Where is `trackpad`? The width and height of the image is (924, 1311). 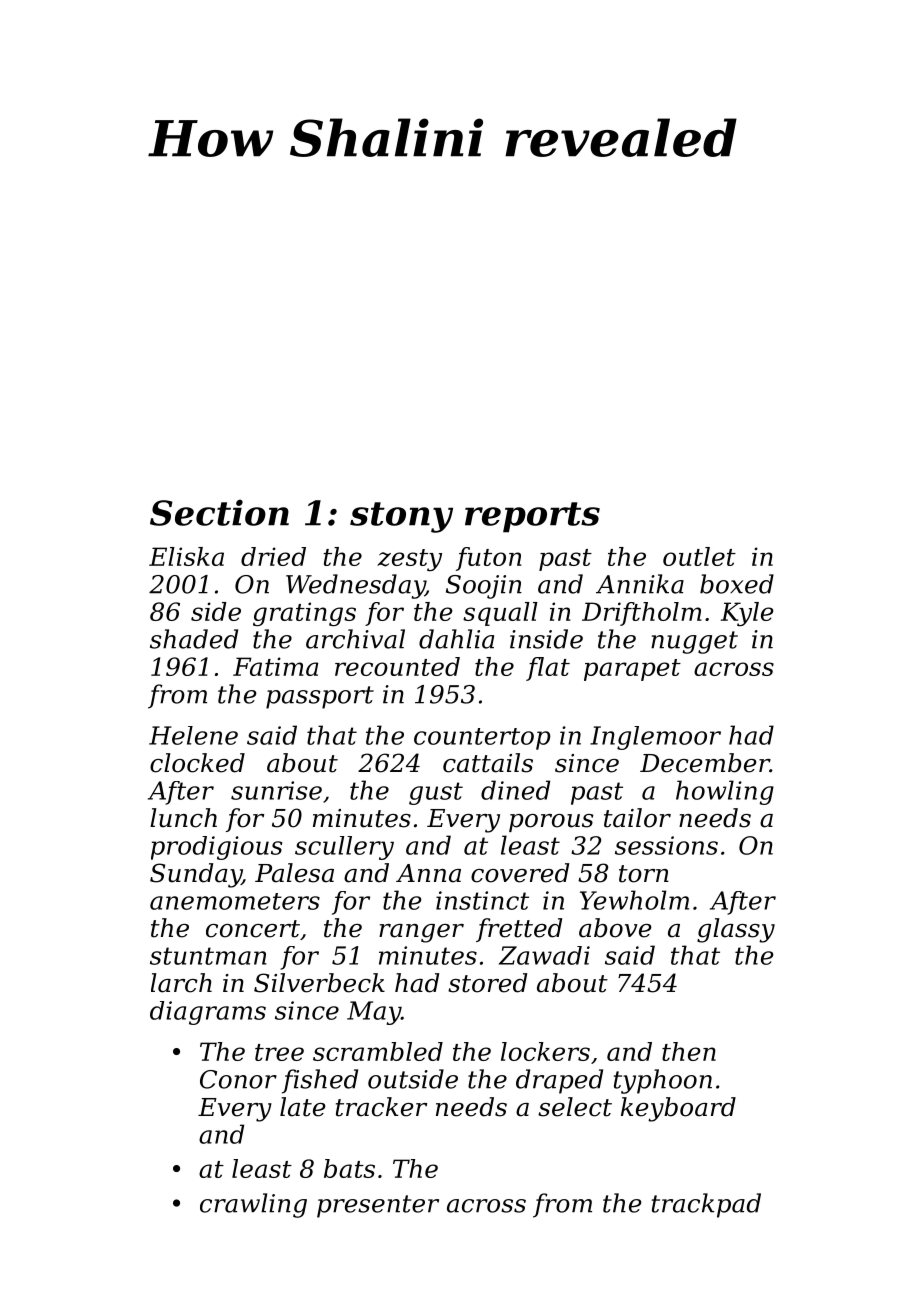 trackpad is located at coordinates (706, 1205).
